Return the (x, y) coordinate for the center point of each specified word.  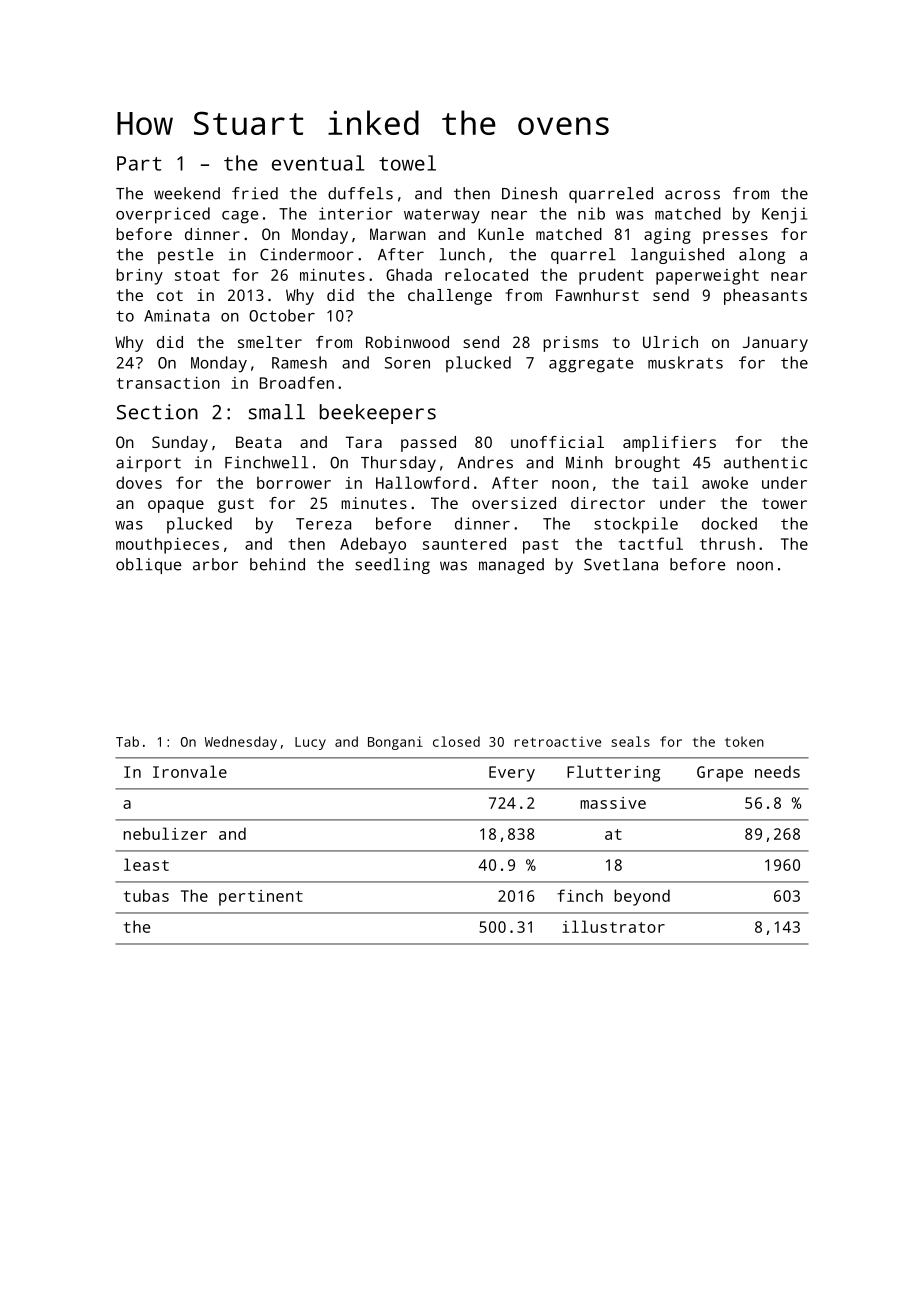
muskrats (685, 362)
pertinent (261, 898)
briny (139, 276)
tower (784, 503)
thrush (727, 543)
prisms (570, 344)
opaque (176, 506)
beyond (642, 897)
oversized (514, 503)
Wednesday (241, 743)
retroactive (557, 741)
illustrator (613, 926)
